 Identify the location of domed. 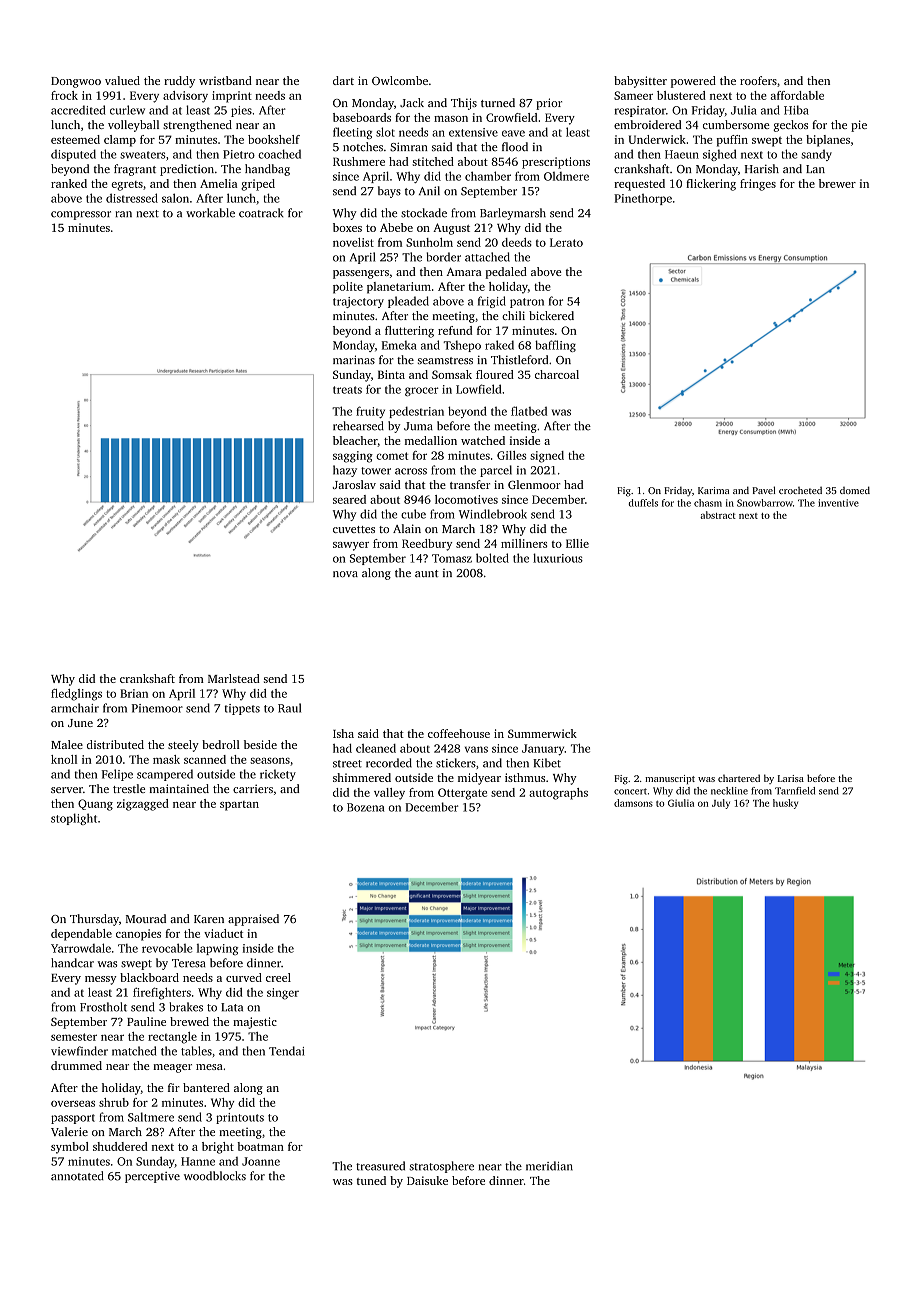
(855, 490).
